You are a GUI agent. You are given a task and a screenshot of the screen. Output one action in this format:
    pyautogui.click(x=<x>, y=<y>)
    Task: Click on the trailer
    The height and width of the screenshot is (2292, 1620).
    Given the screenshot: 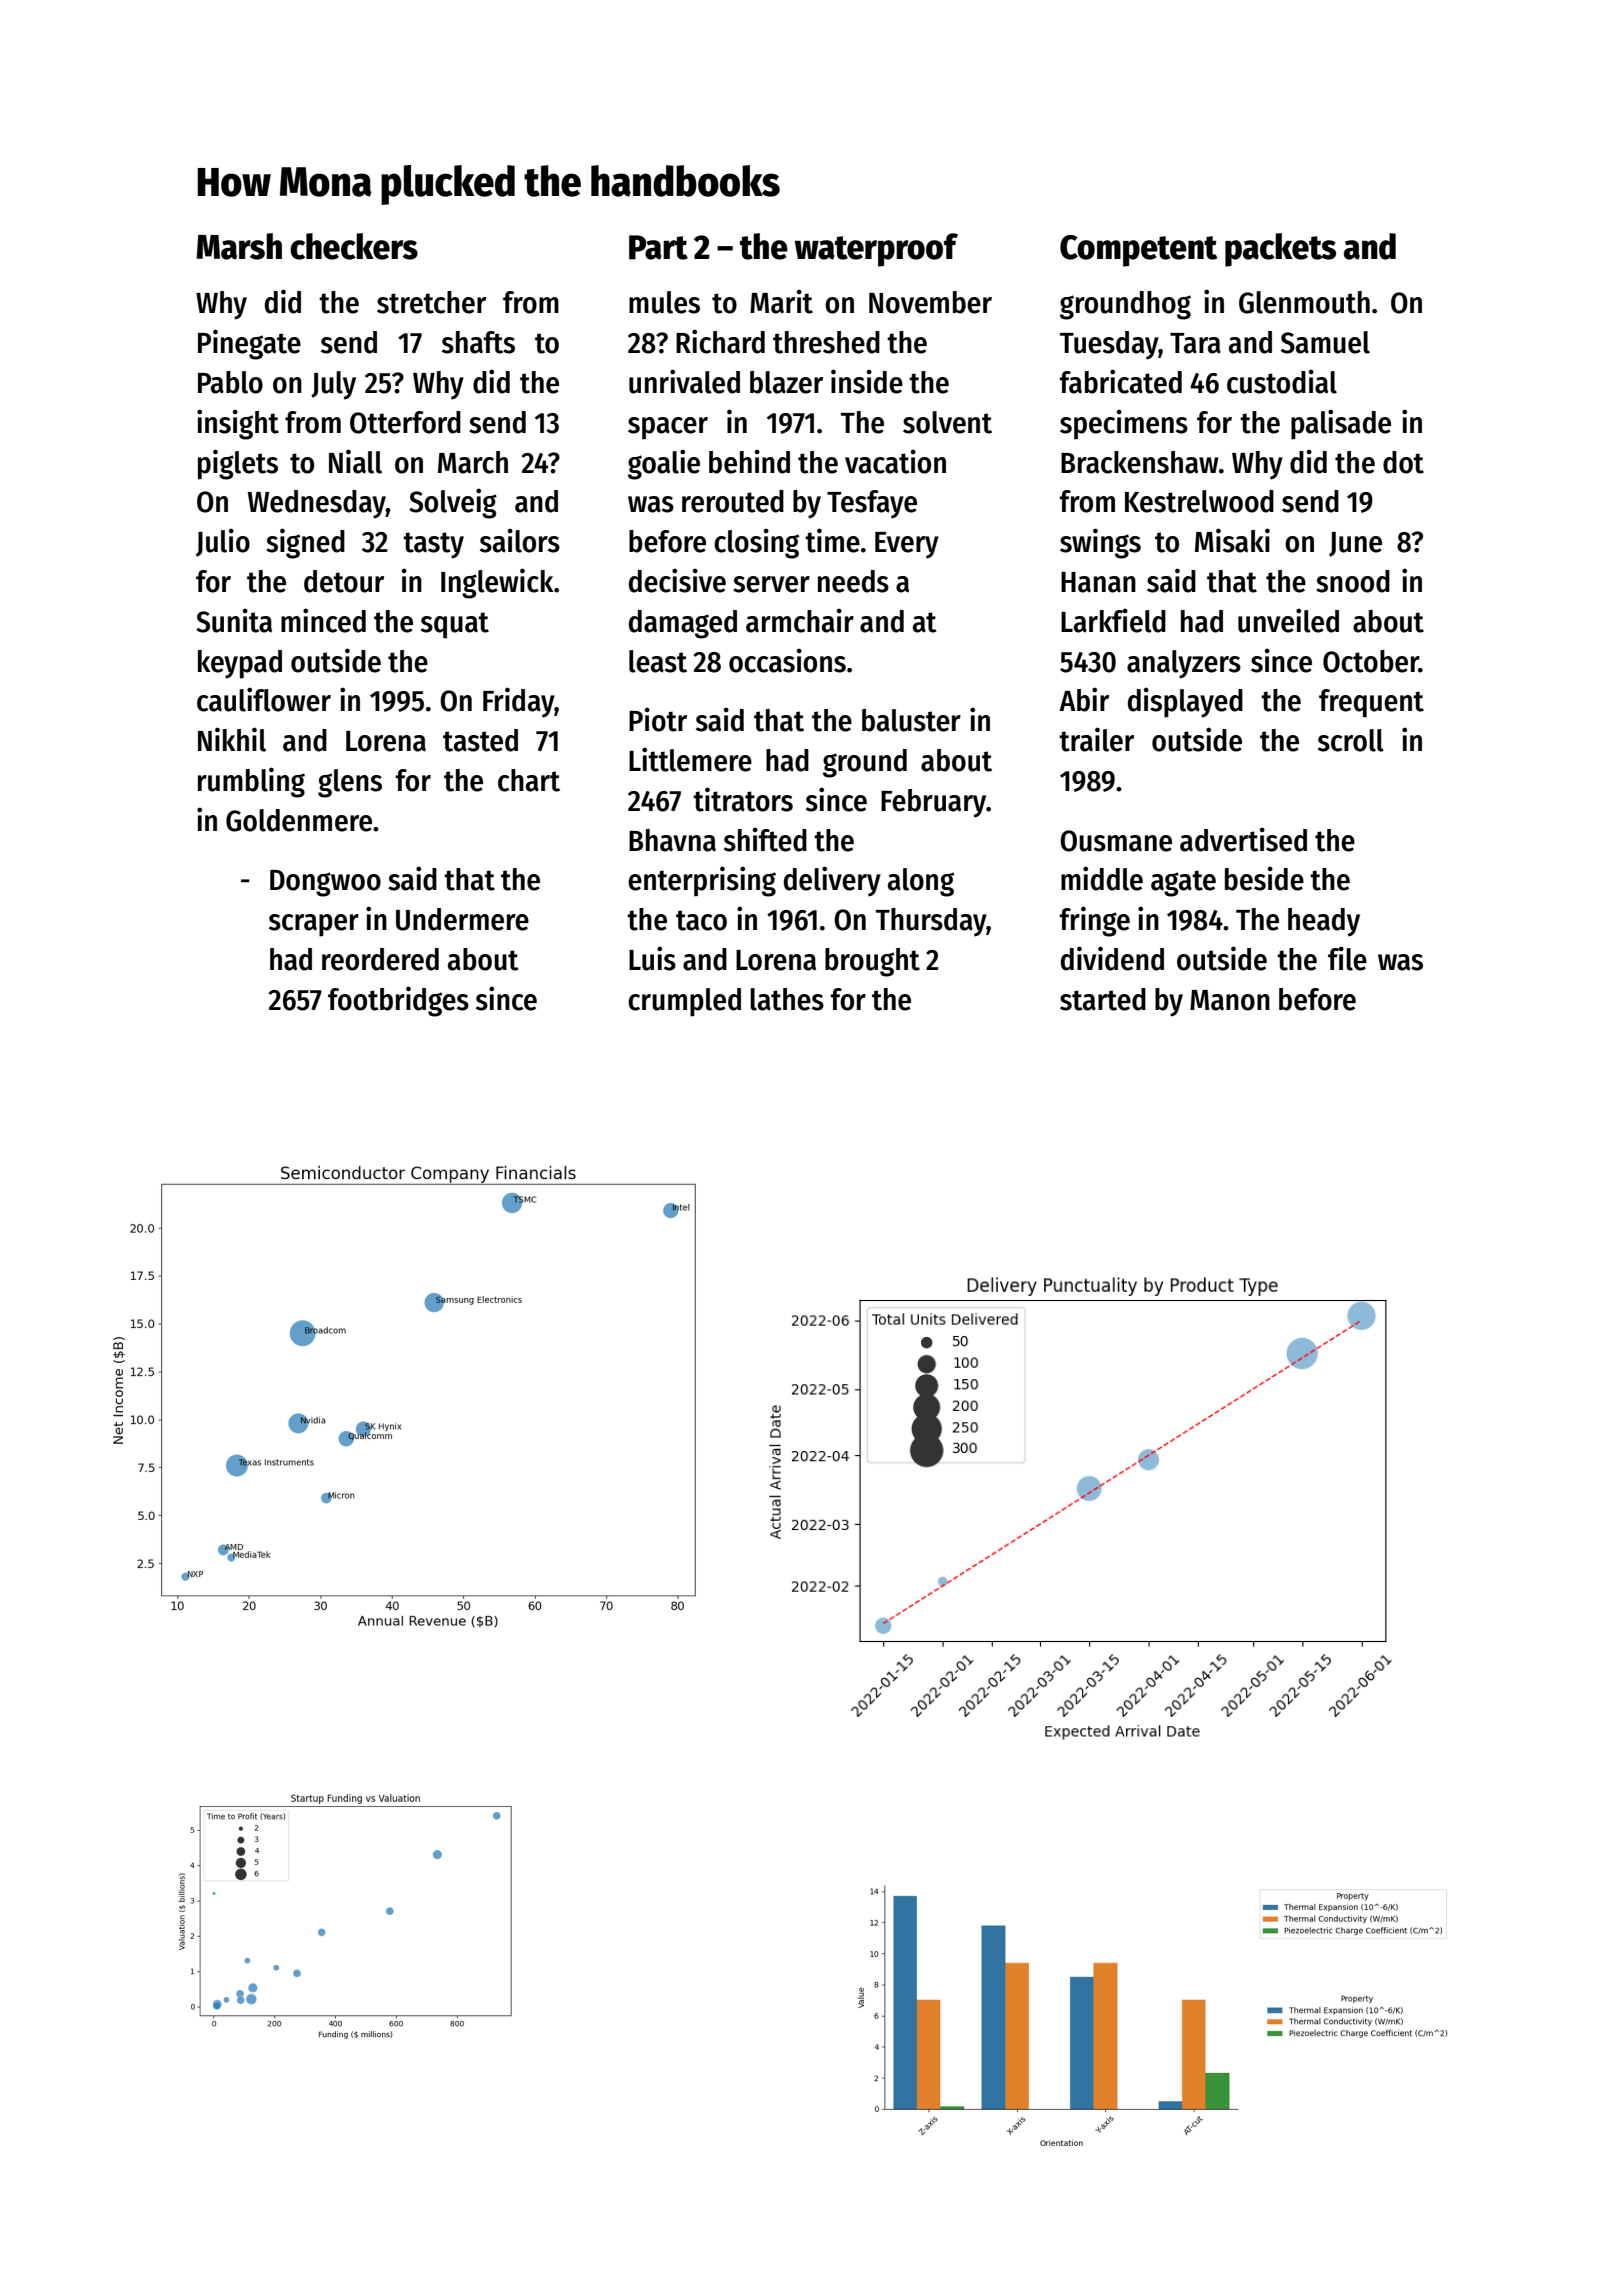 What is the action you would take?
    pyautogui.click(x=1096, y=739)
